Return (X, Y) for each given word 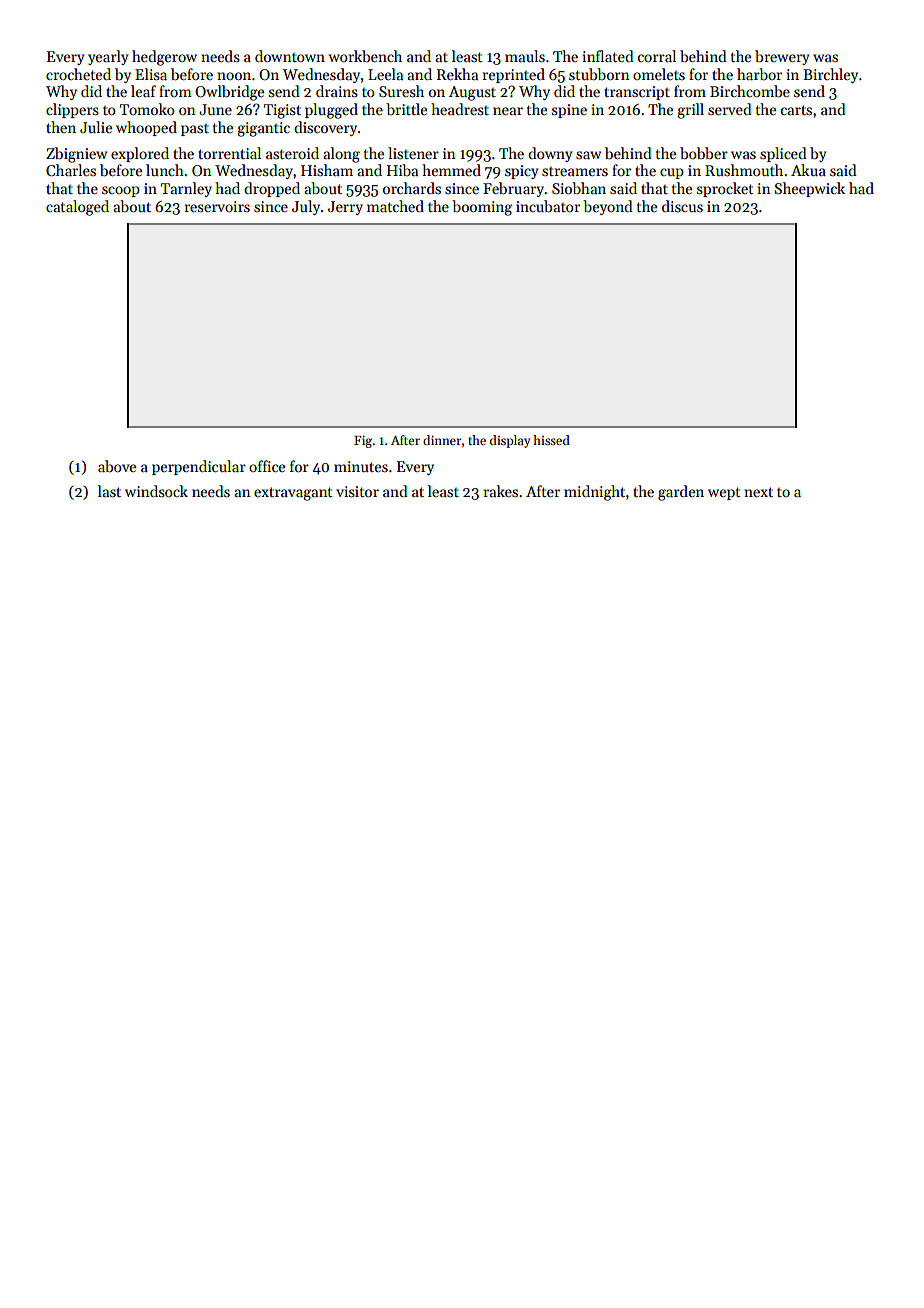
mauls (525, 56)
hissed (551, 440)
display (510, 441)
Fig (363, 441)
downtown (290, 56)
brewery (782, 57)
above (117, 466)
